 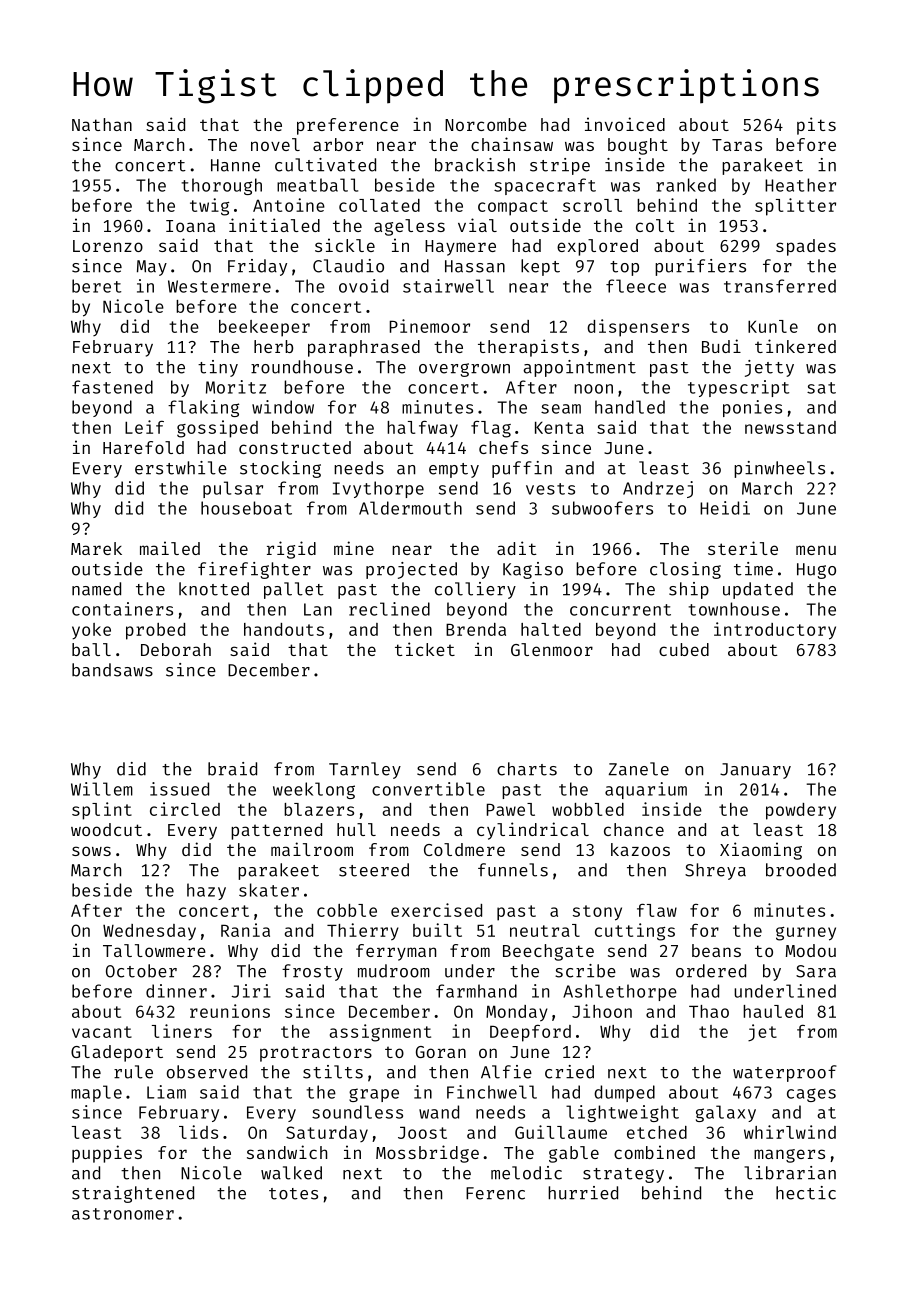 I want to click on charts, so click(x=527, y=769).
